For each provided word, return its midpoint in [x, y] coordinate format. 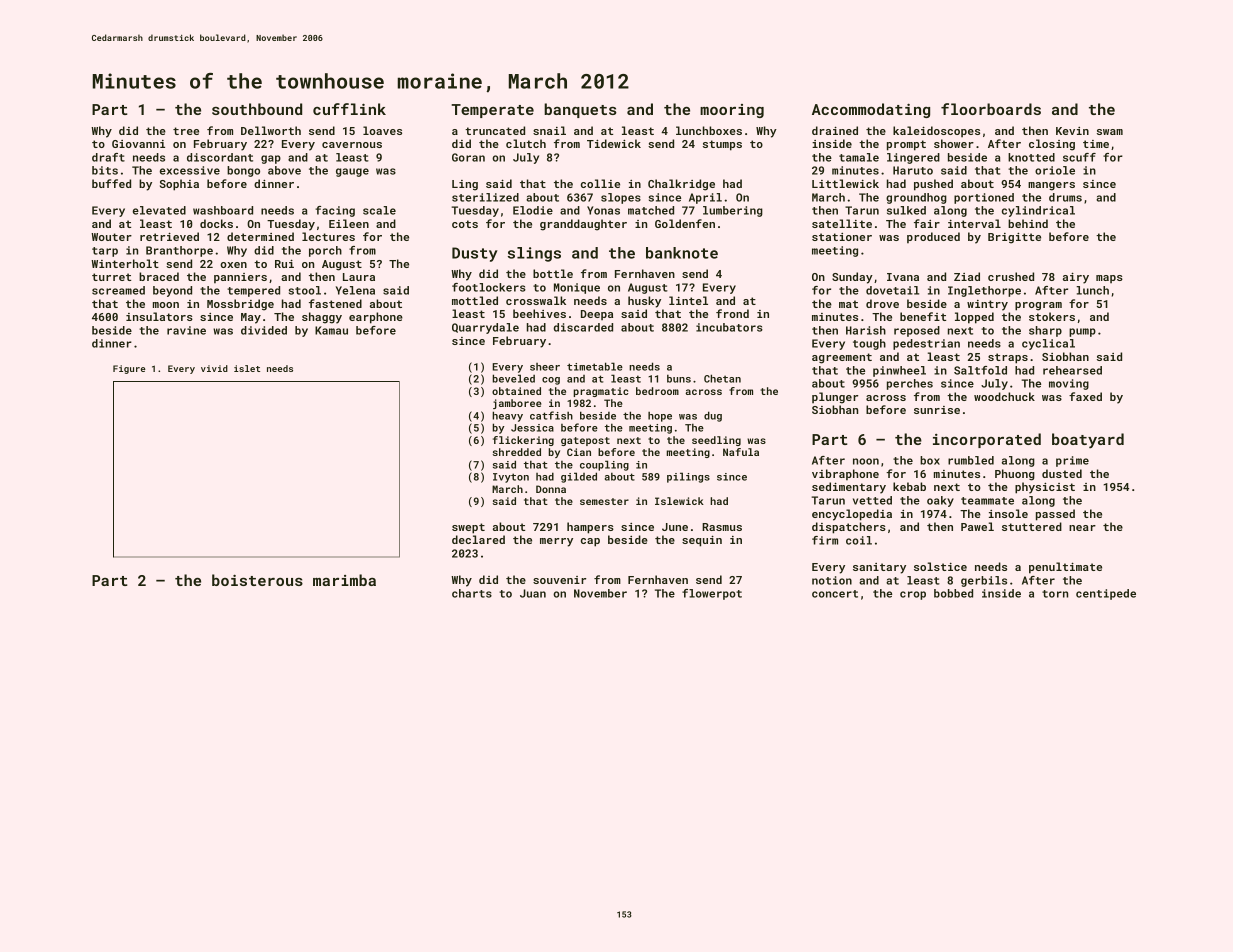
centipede [1106, 594]
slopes [621, 198]
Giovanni [138, 144]
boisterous [257, 580]
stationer [842, 237]
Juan [533, 593]
